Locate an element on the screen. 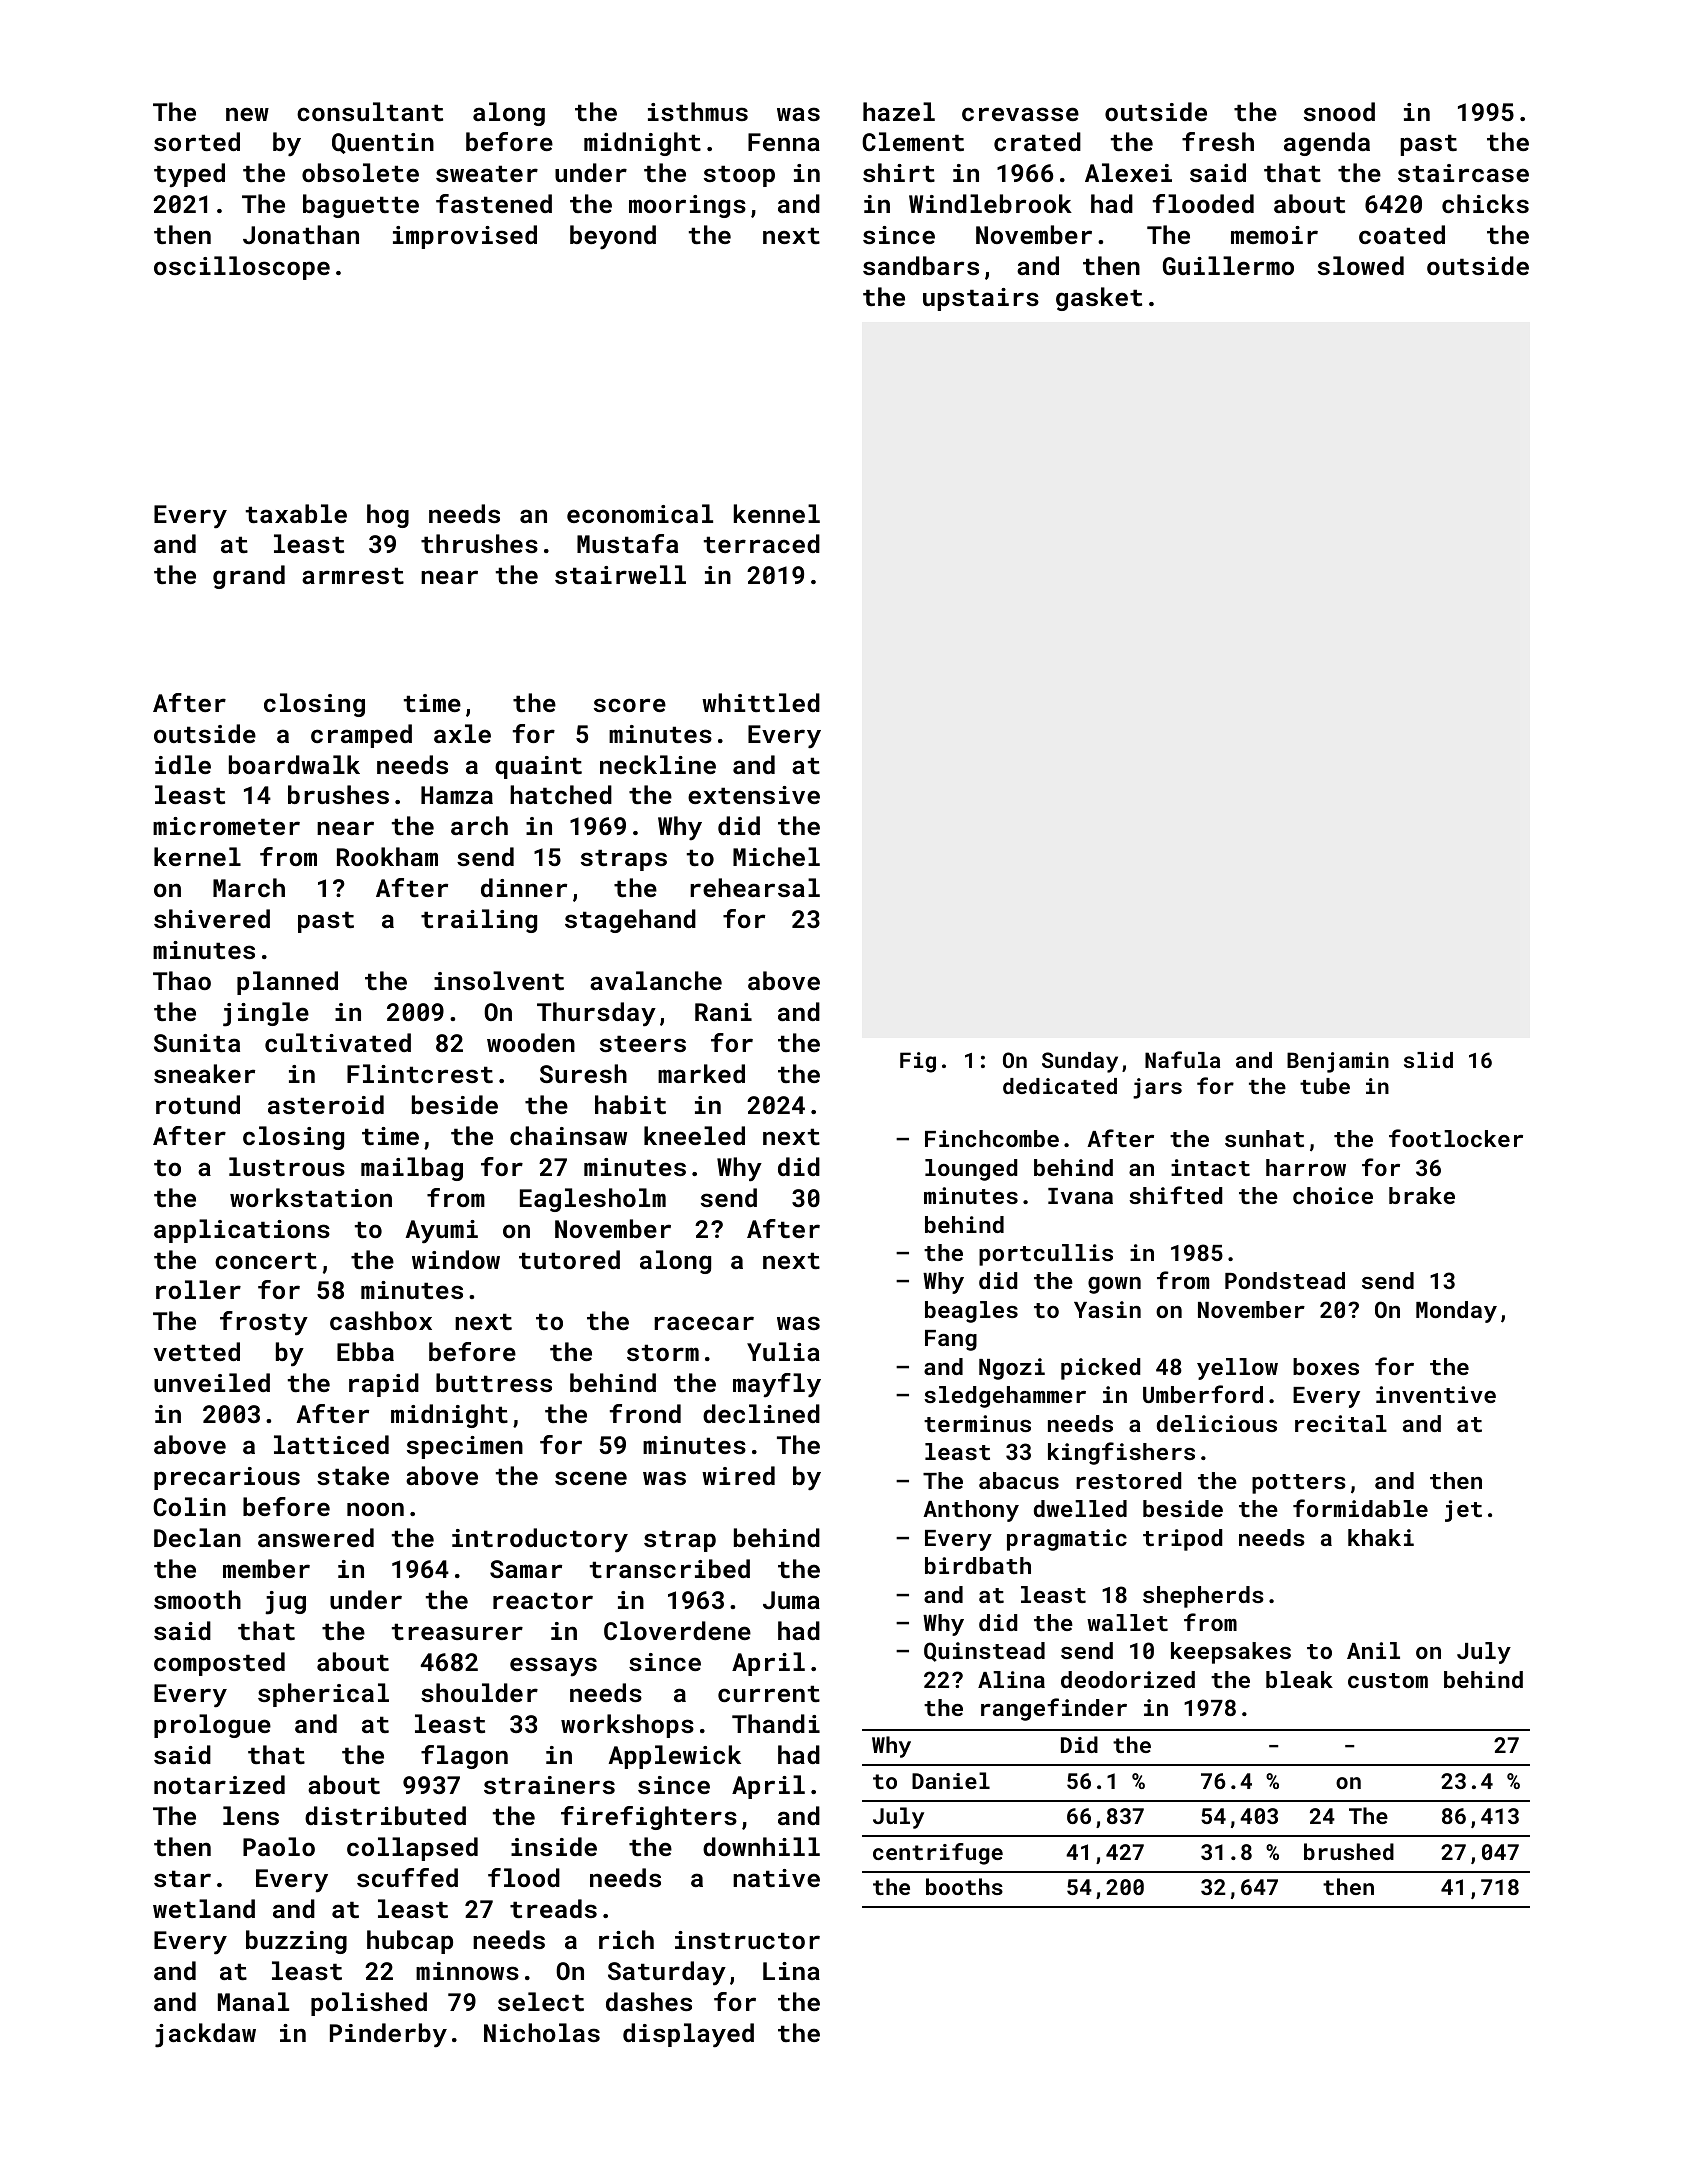 Image resolution: width=1683 pixels, height=2178 pixels. sweater is located at coordinates (487, 173).
